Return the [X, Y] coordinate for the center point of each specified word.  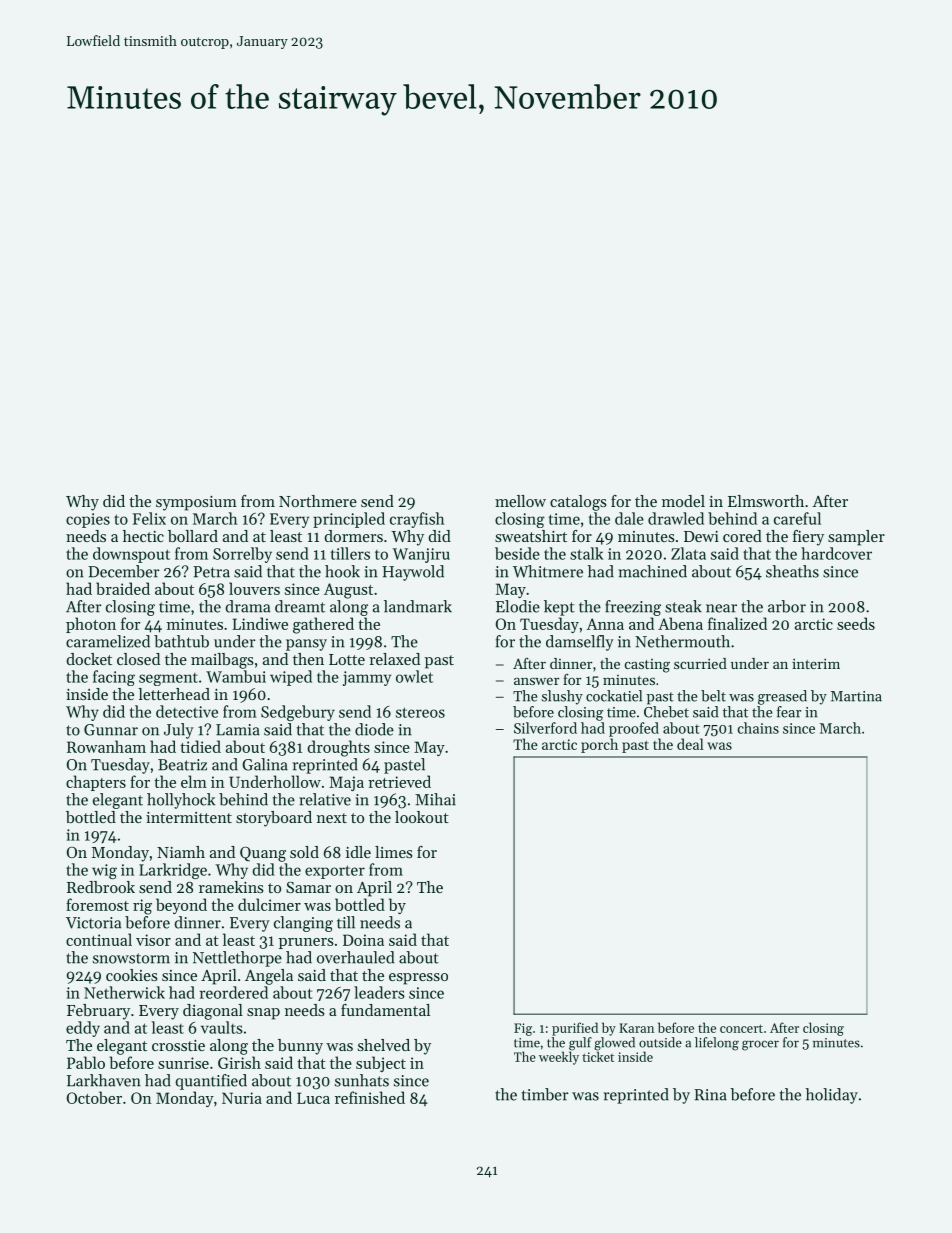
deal [690, 744]
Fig [523, 1029]
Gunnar [111, 730]
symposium [196, 503]
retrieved [399, 781]
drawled [676, 518]
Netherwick [124, 992]
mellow [520, 501]
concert [741, 1028]
